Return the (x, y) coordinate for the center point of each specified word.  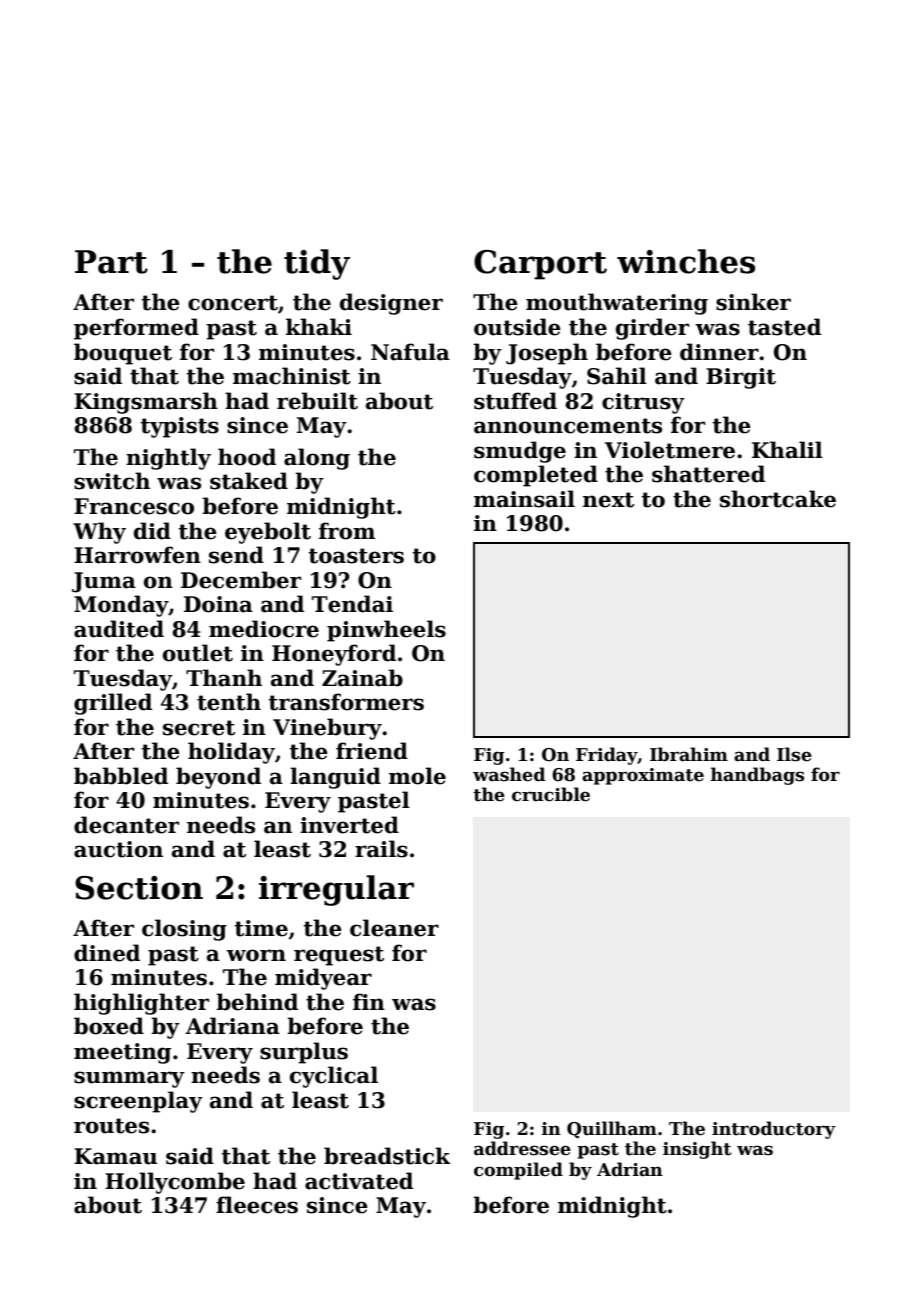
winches (686, 261)
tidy (317, 264)
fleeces (257, 1205)
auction (118, 849)
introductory (774, 1130)
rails (381, 849)
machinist (292, 376)
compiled (518, 1171)
